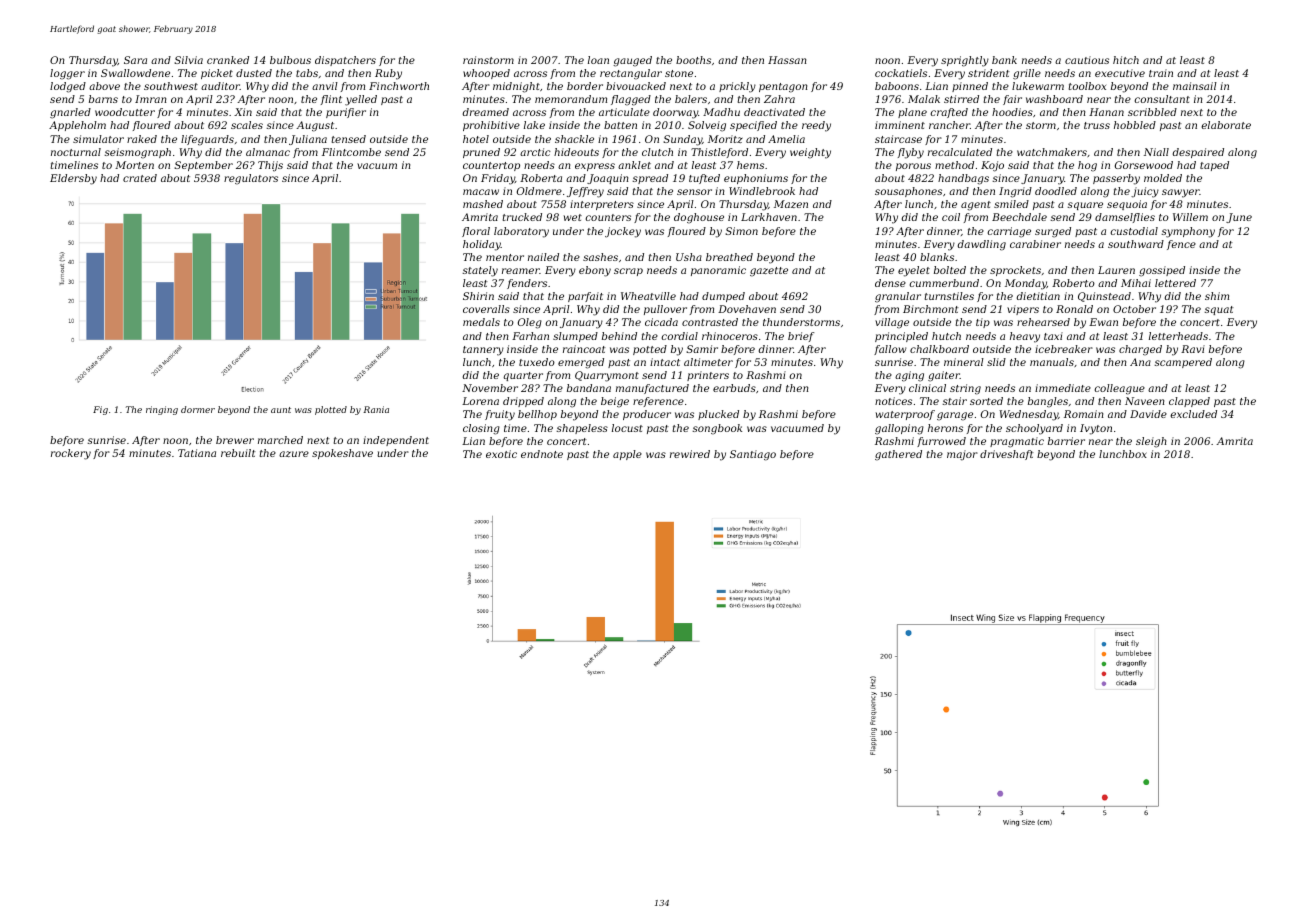  Describe the element at coordinates (478, 296) in the screenshot. I see `Shirin` at that location.
